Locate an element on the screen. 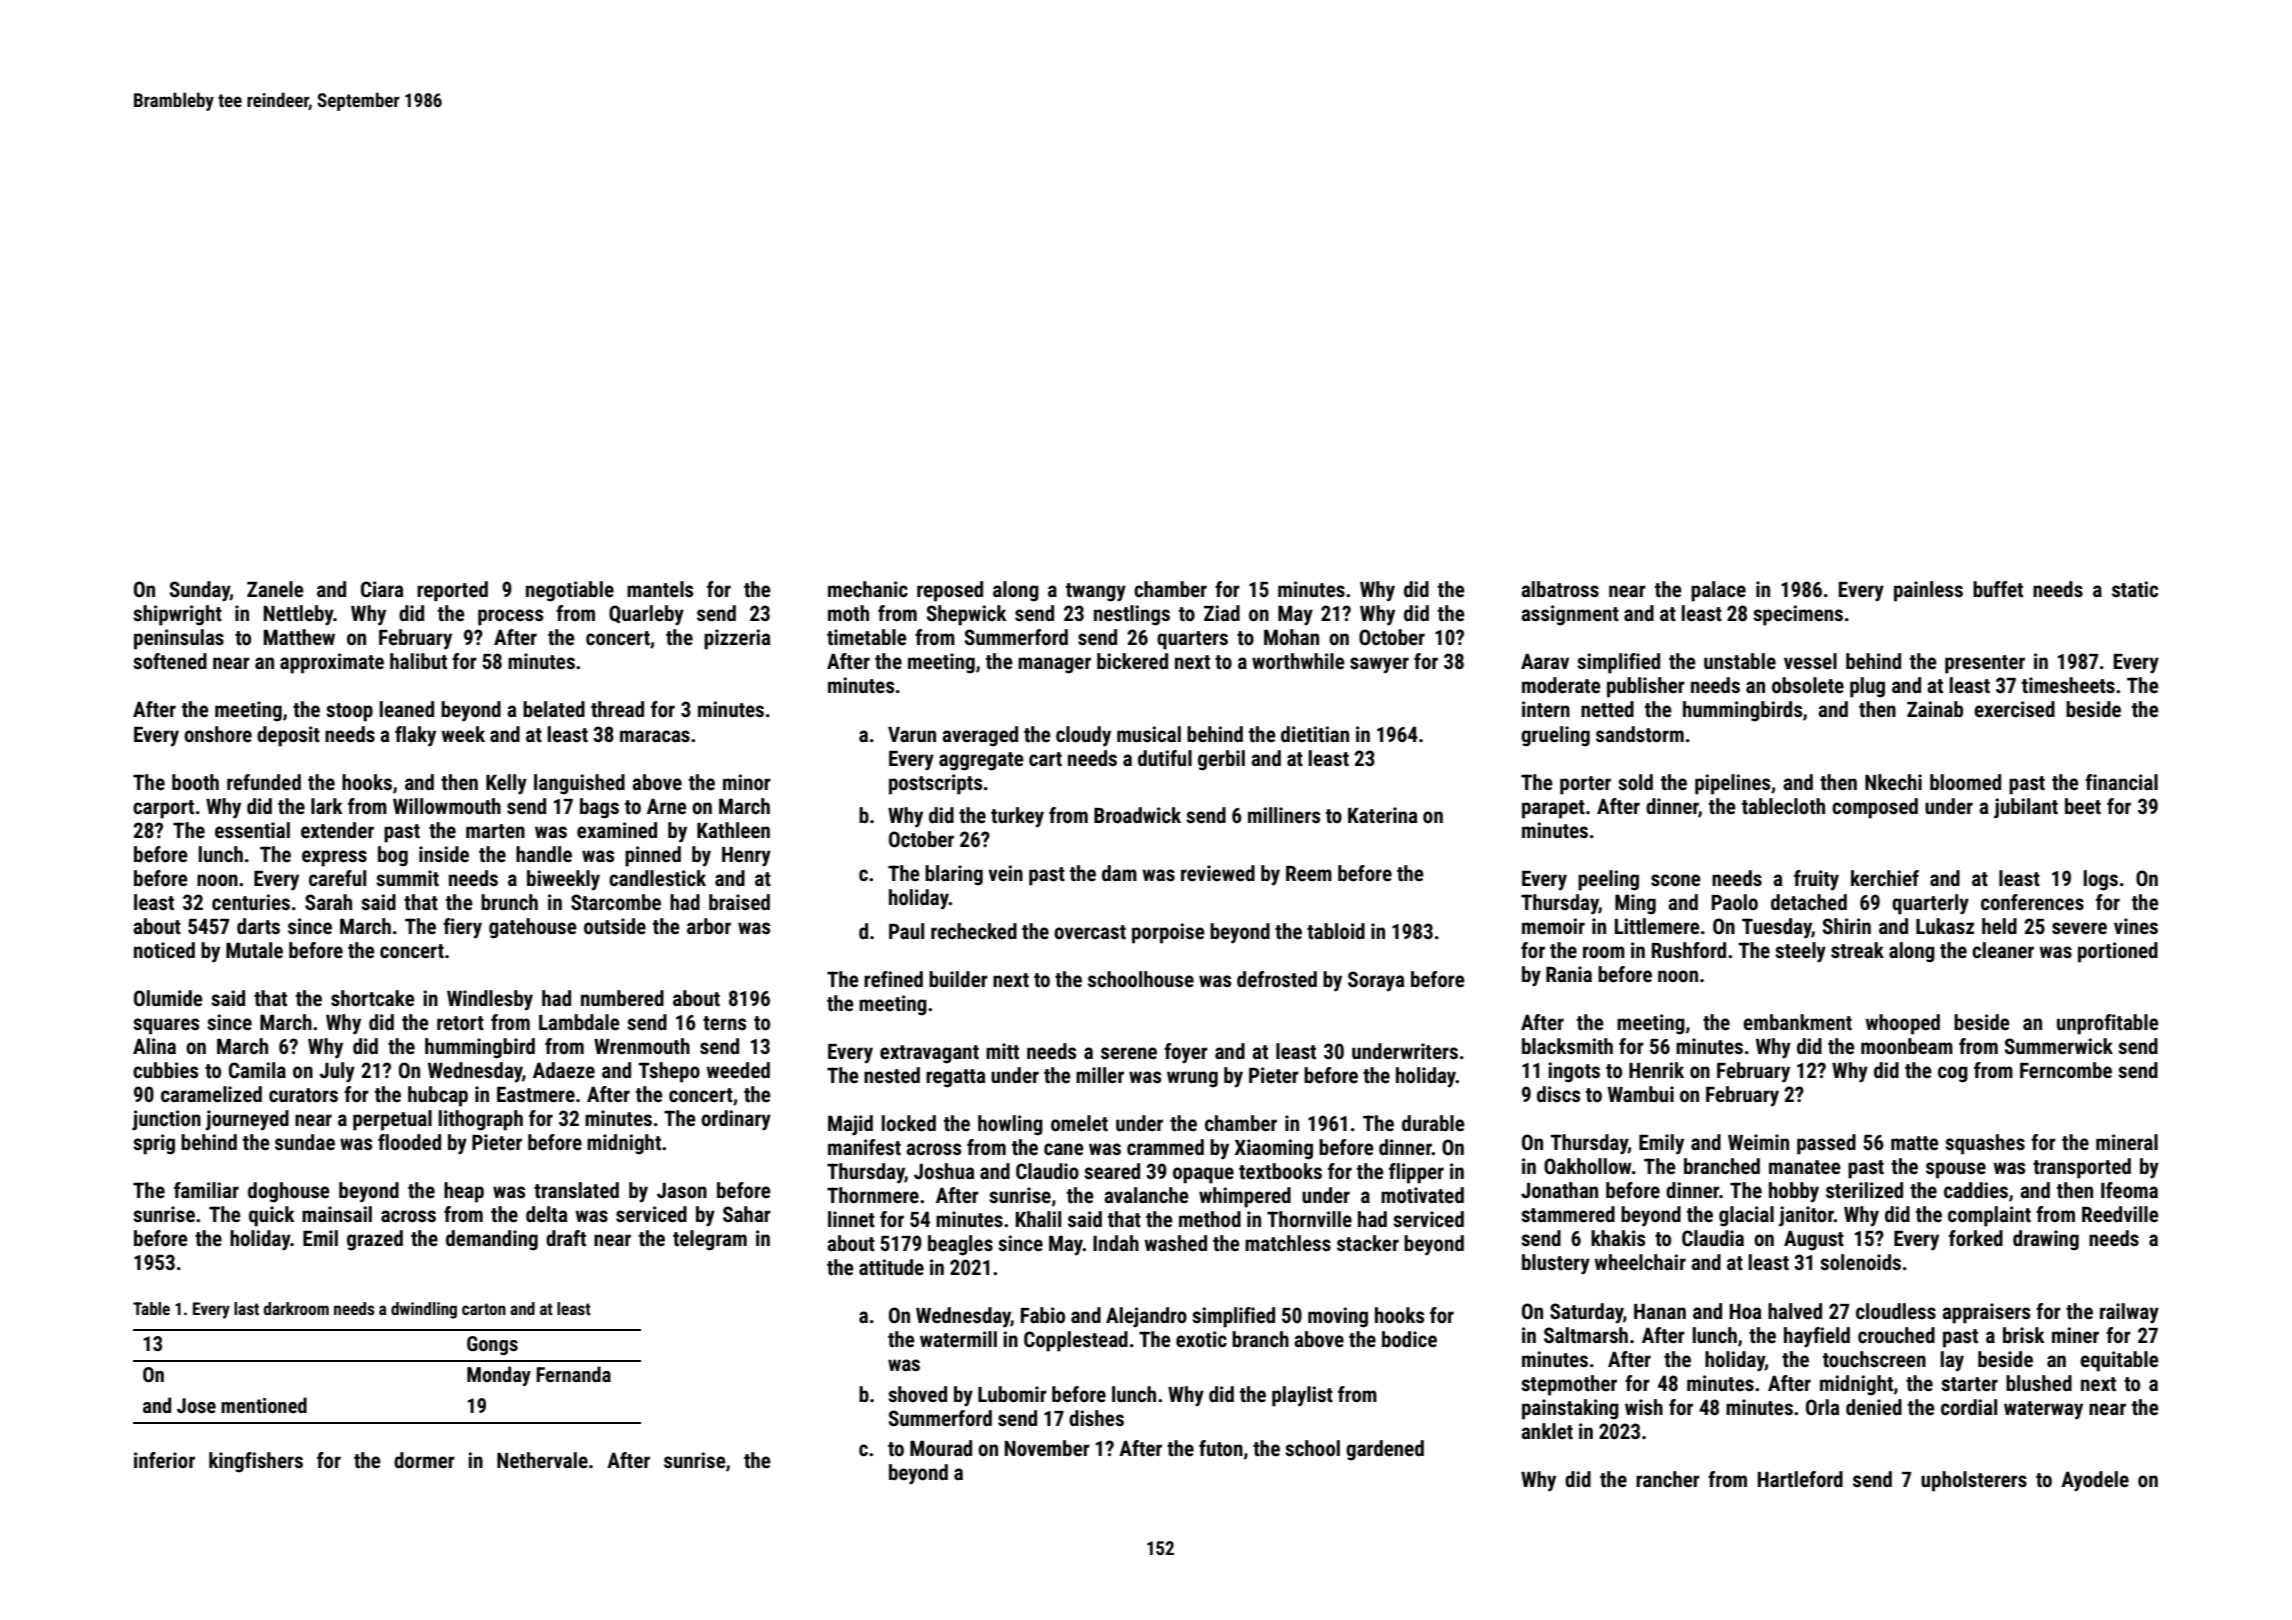 The width and height of the screenshot is (2292, 1620). upholsterers is located at coordinates (1974, 1481).
